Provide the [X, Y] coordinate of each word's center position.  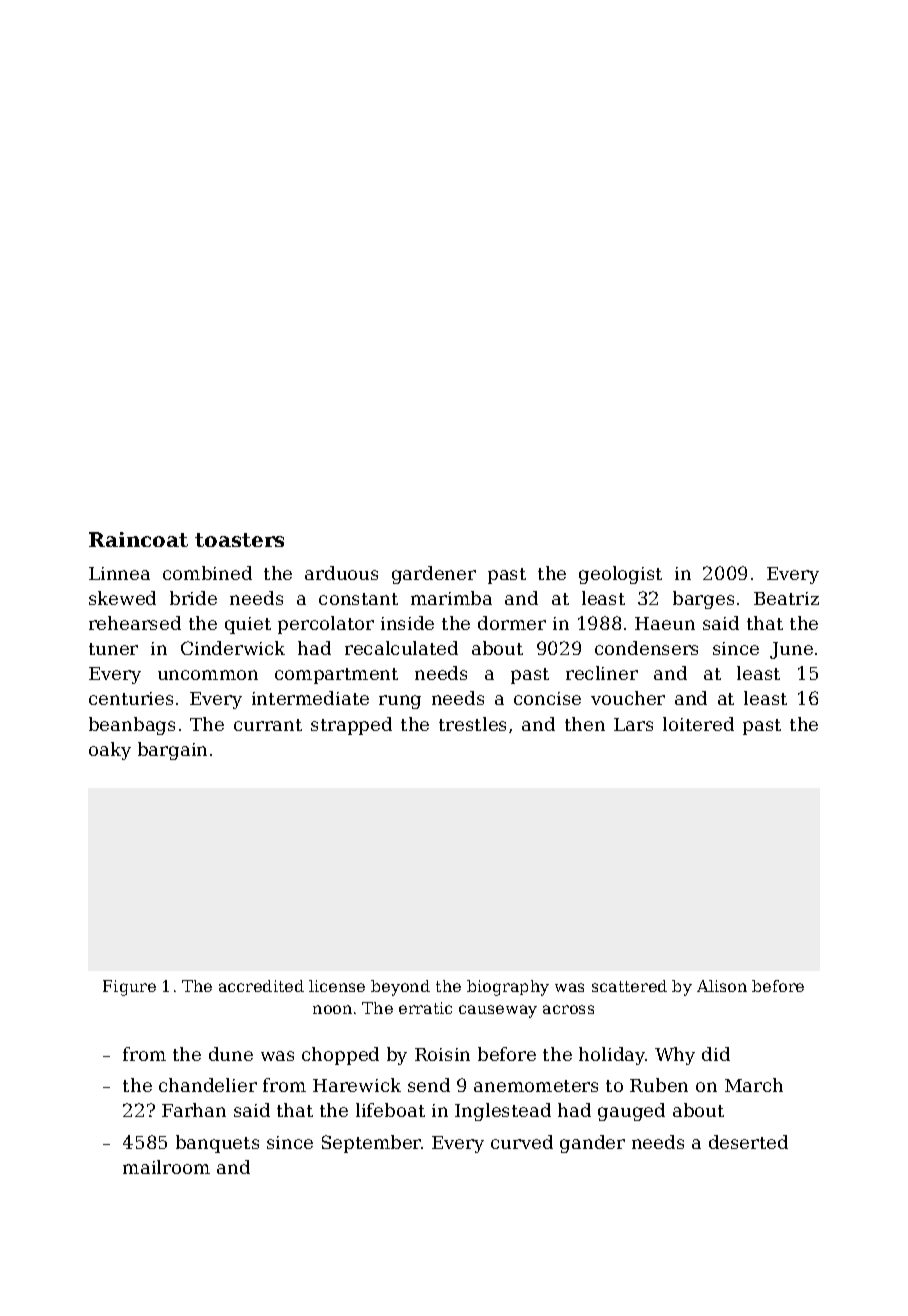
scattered [629, 986]
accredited [261, 986]
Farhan [194, 1110]
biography [508, 988]
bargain [172, 751]
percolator [326, 625]
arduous [341, 573]
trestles [472, 724]
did [716, 1054]
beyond [400, 988]
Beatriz [786, 598]
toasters [239, 540]
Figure [129, 988]
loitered [698, 724]
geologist [620, 575]
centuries [131, 698]
